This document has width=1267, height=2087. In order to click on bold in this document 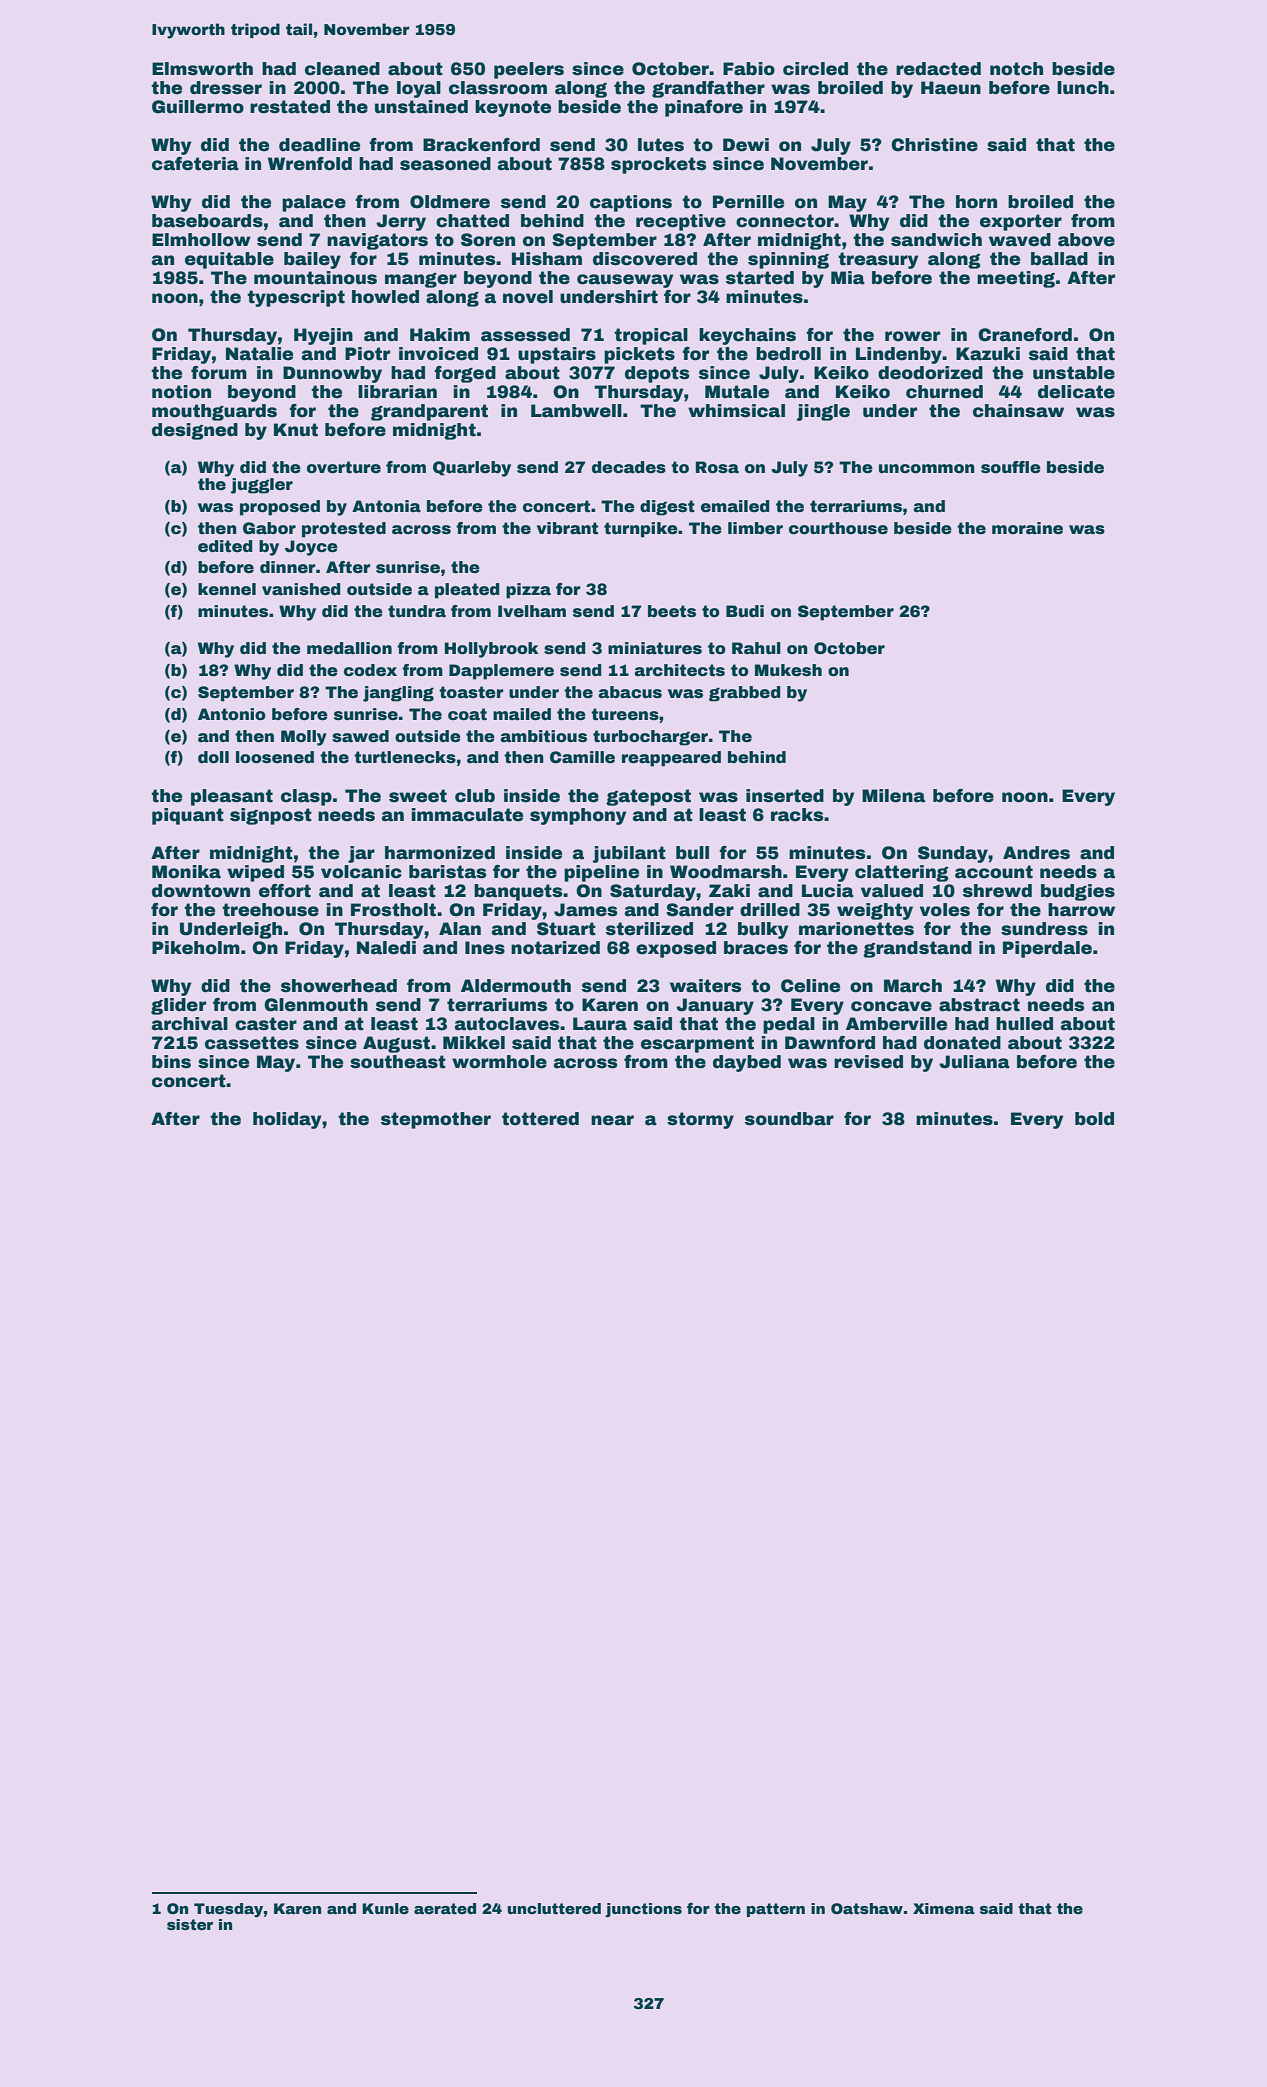, I will do `click(1094, 1119)`.
